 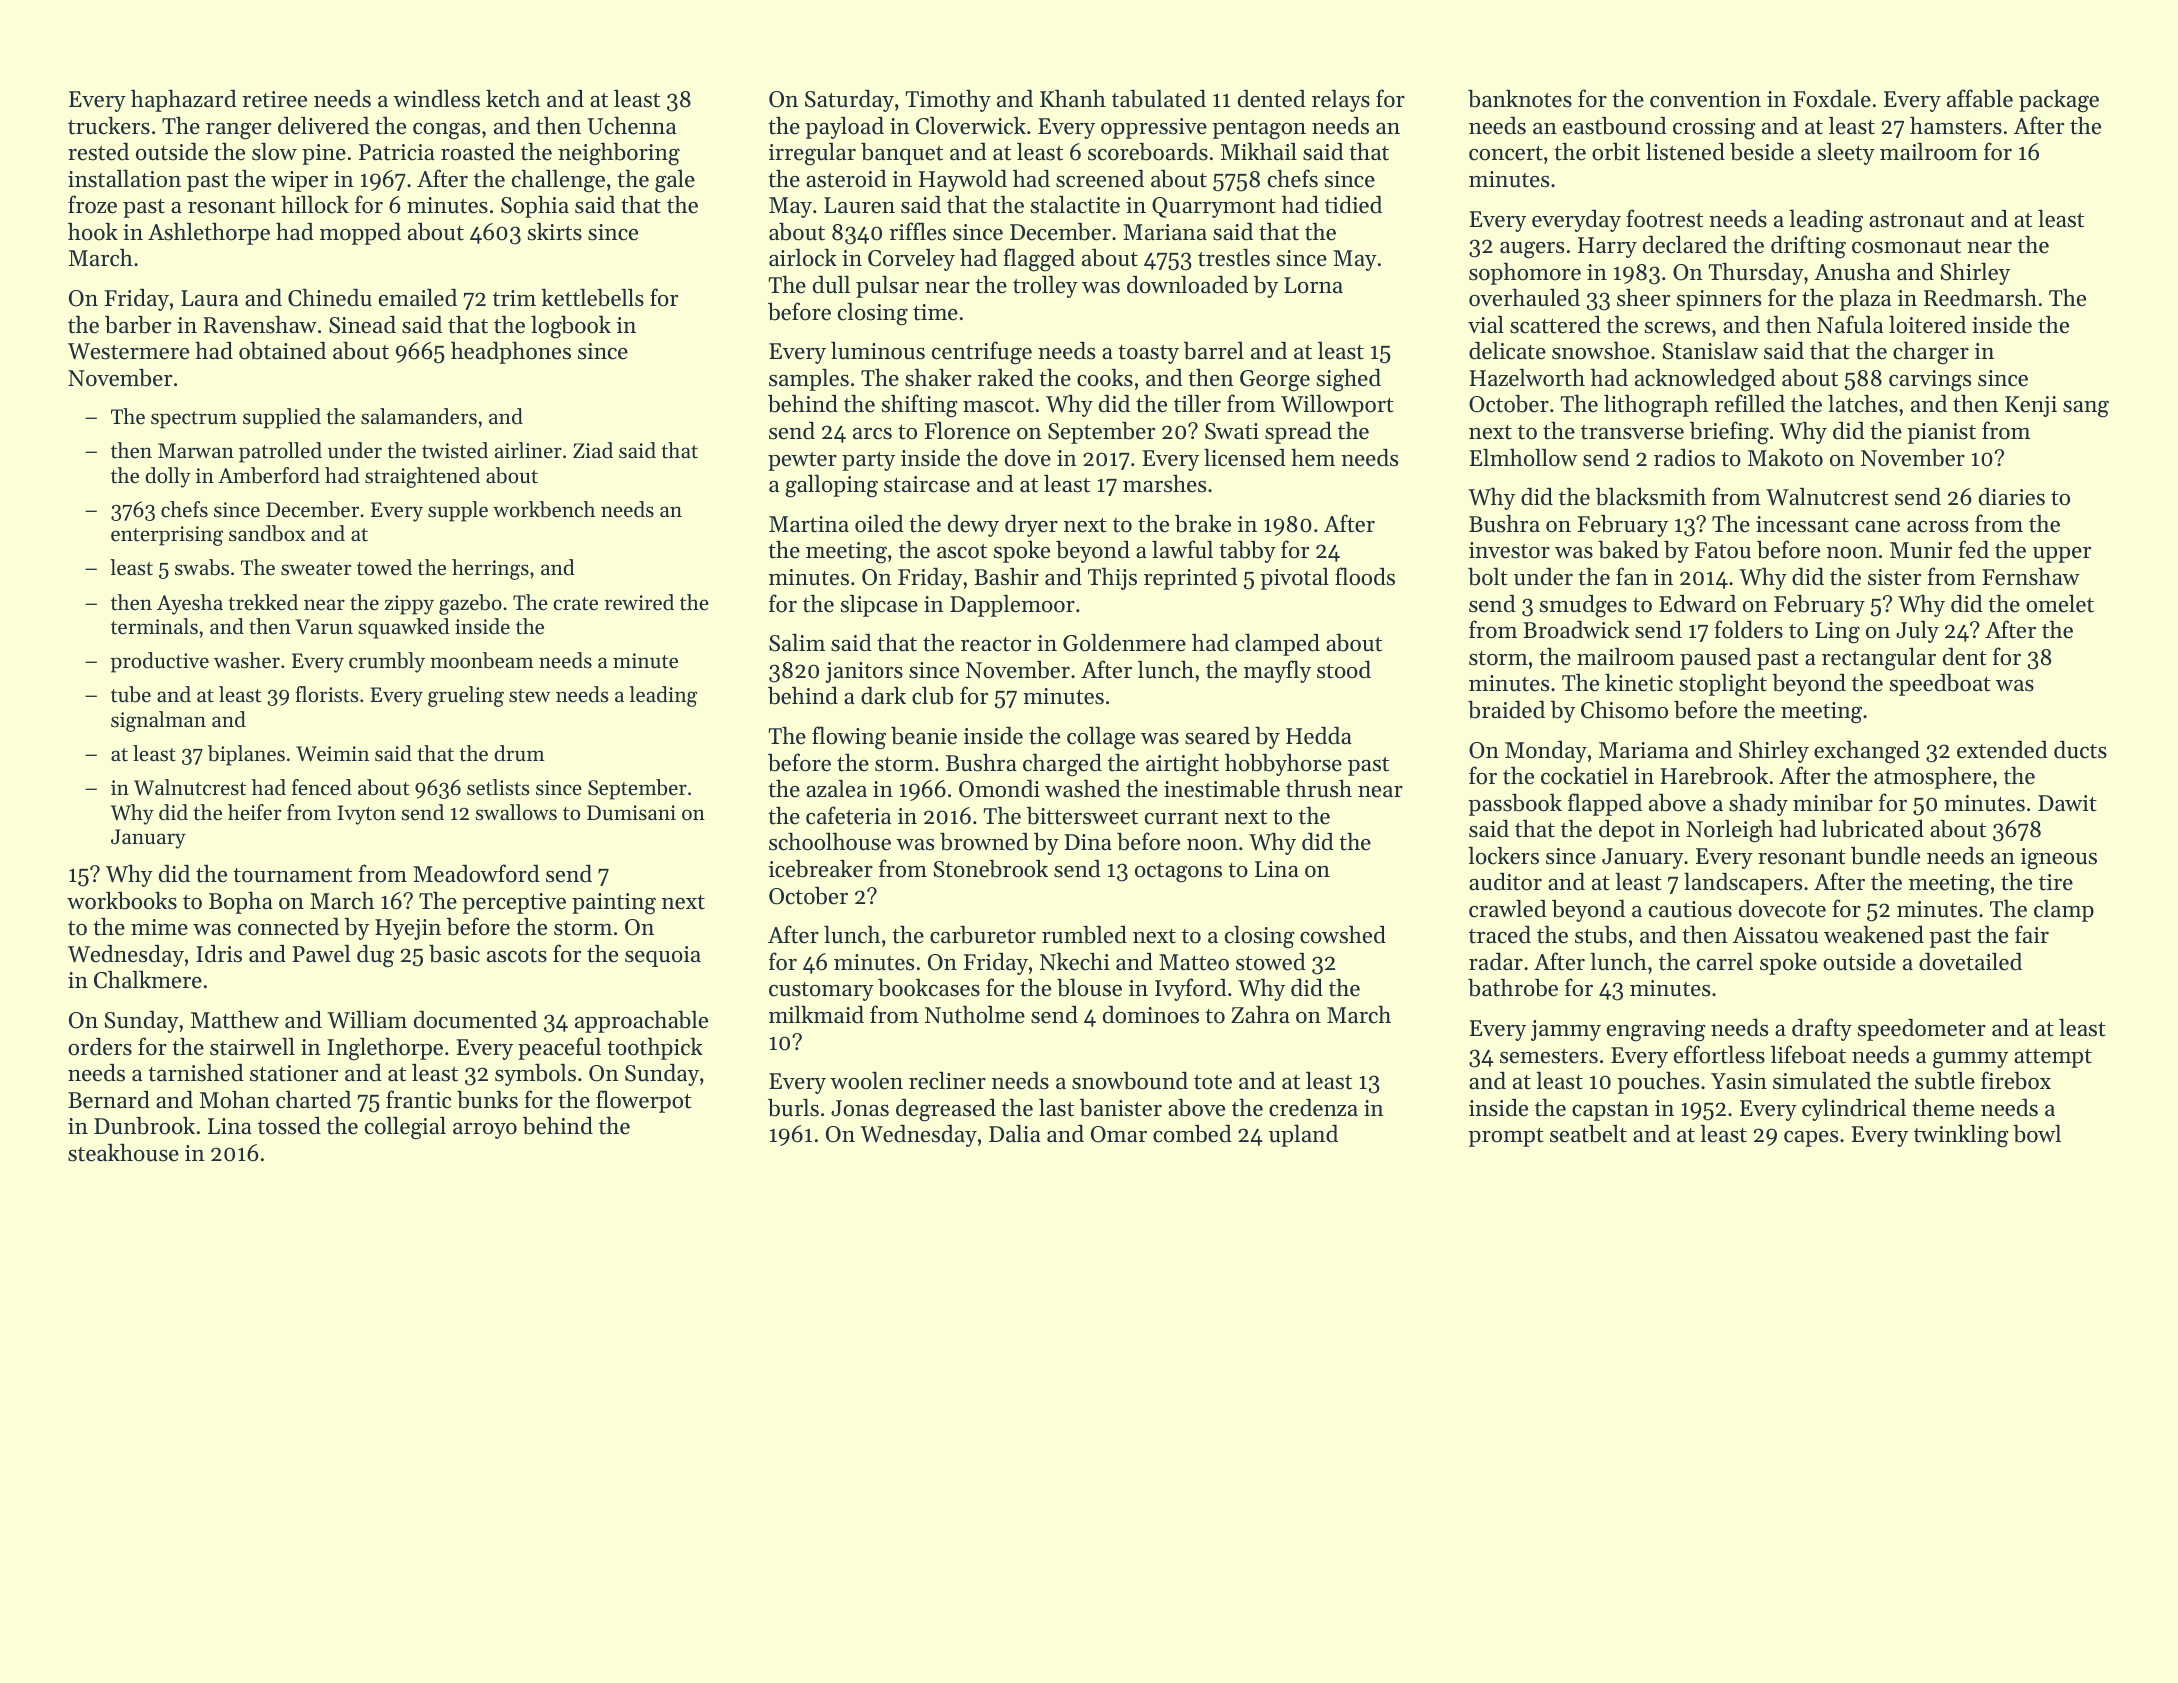 What do you see at coordinates (1690, 909) in the page?
I see `cautious` at bounding box center [1690, 909].
